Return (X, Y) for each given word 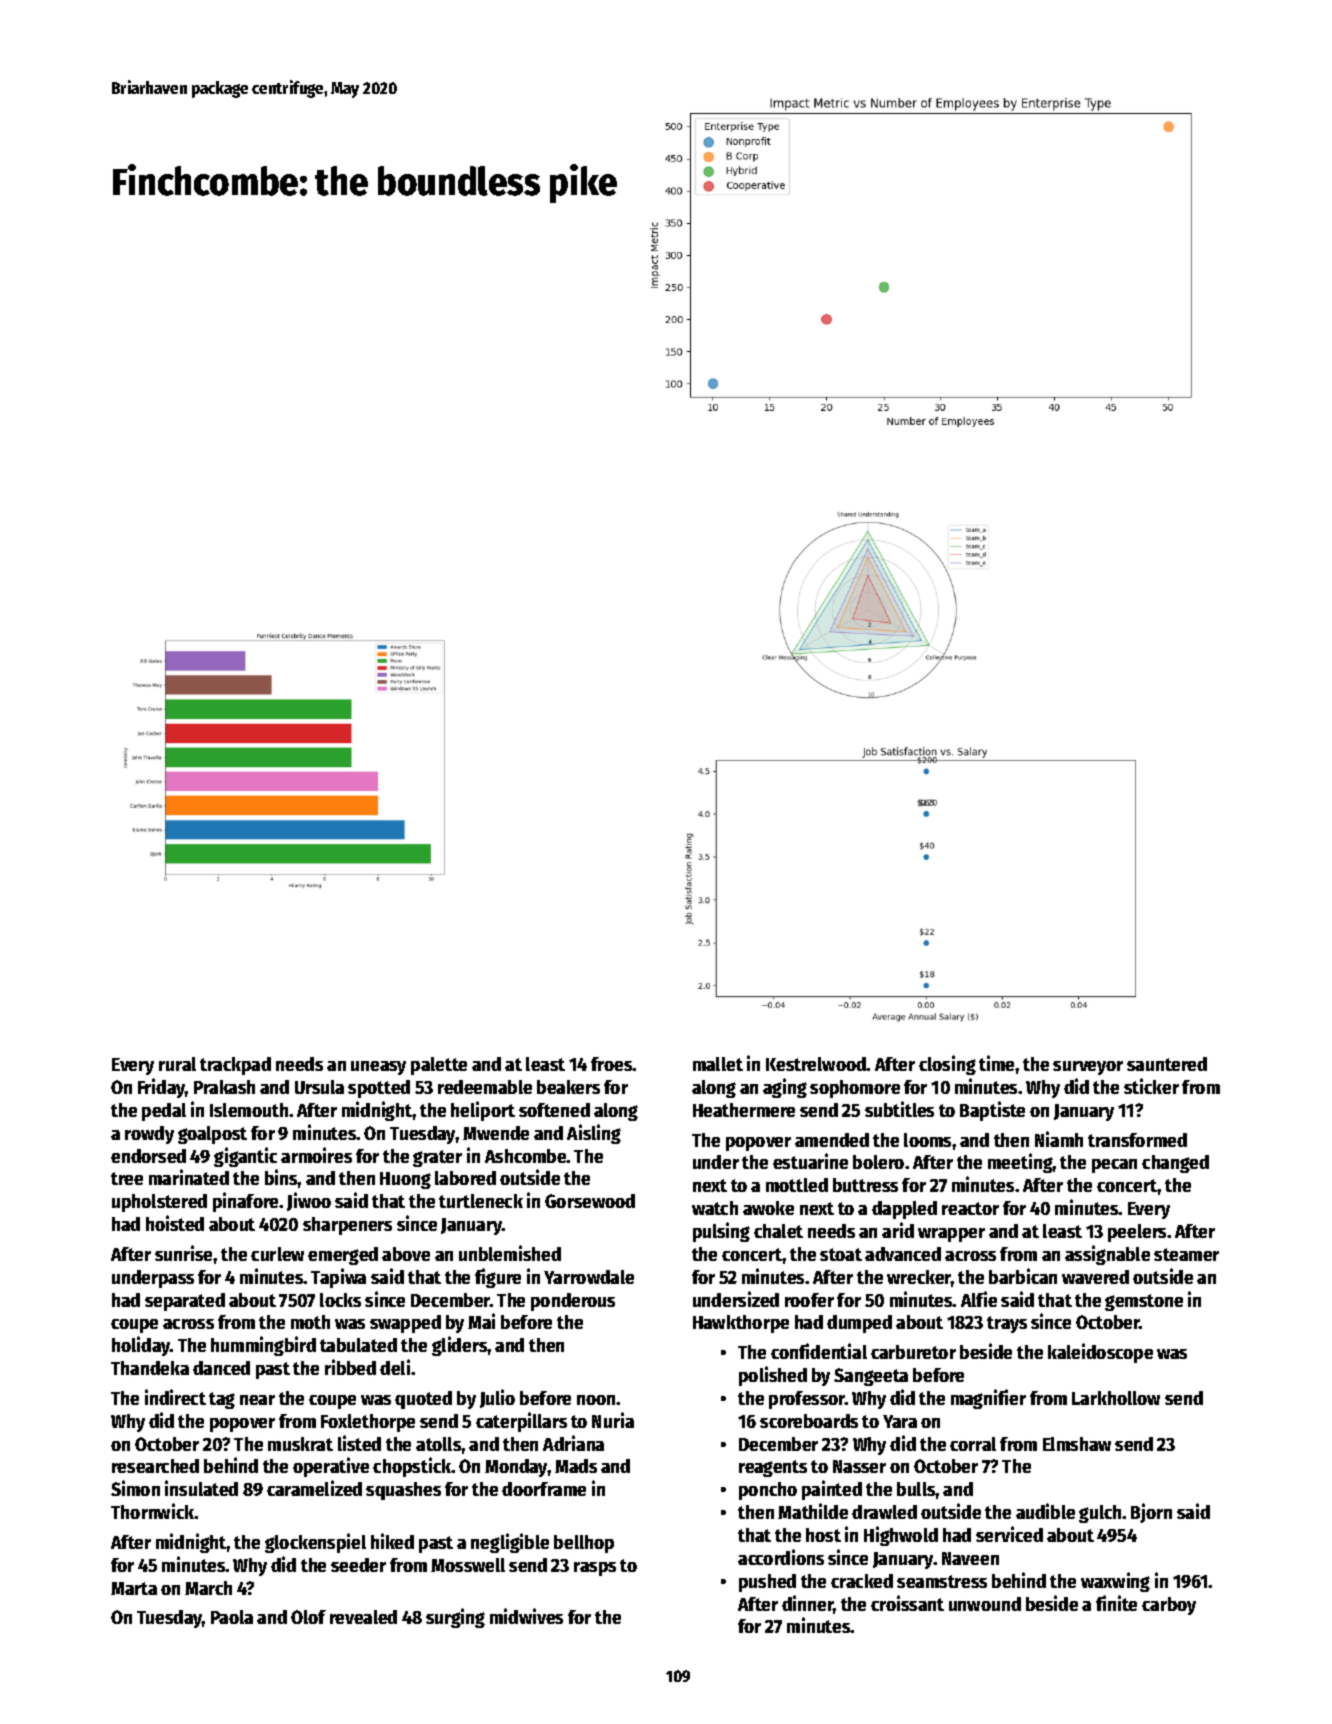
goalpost (212, 1135)
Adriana (573, 1443)
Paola (232, 1617)
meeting (1020, 1163)
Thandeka (150, 1368)
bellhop (584, 1544)
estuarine (810, 1161)
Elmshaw (1077, 1444)
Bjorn (1151, 1513)
